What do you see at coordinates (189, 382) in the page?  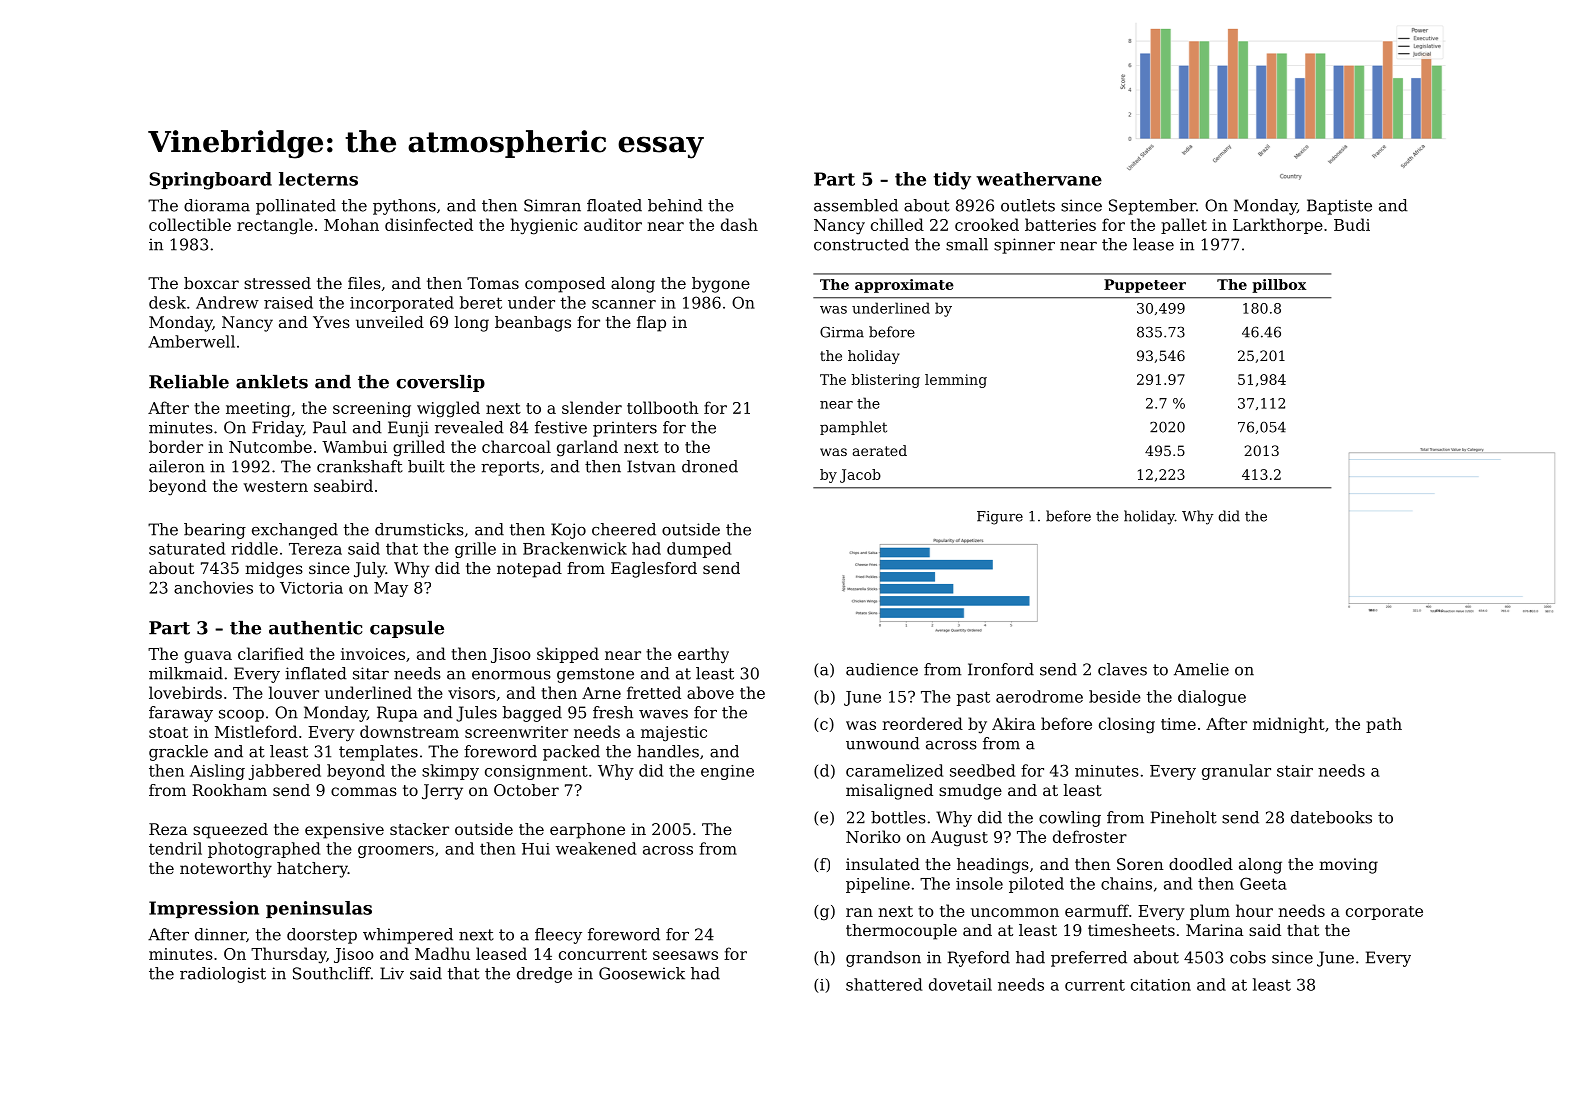 I see `Reliable` at bounding box center [189, 382].
